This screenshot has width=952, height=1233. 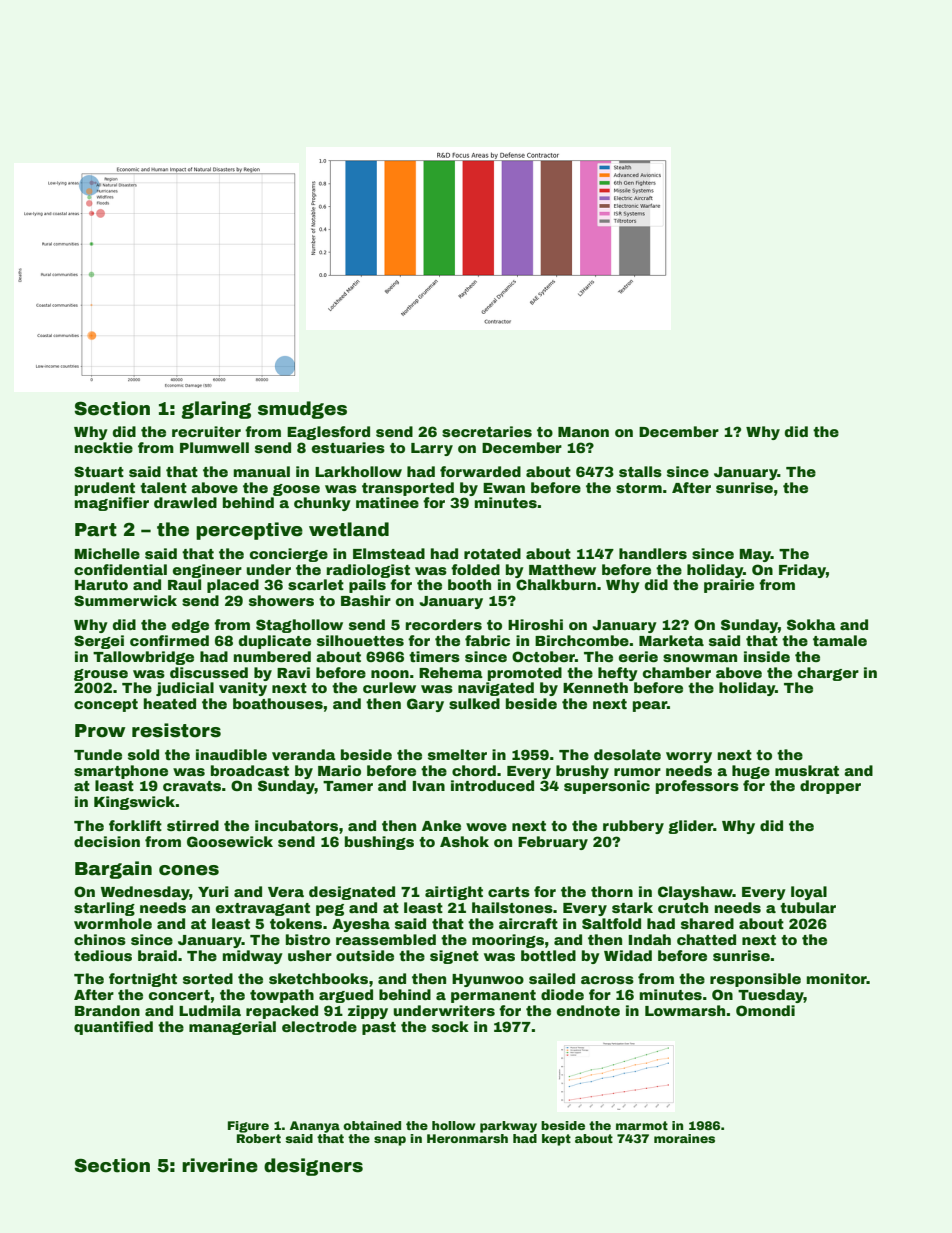 I want to click on riverine, so click(x=220, y=1165).
